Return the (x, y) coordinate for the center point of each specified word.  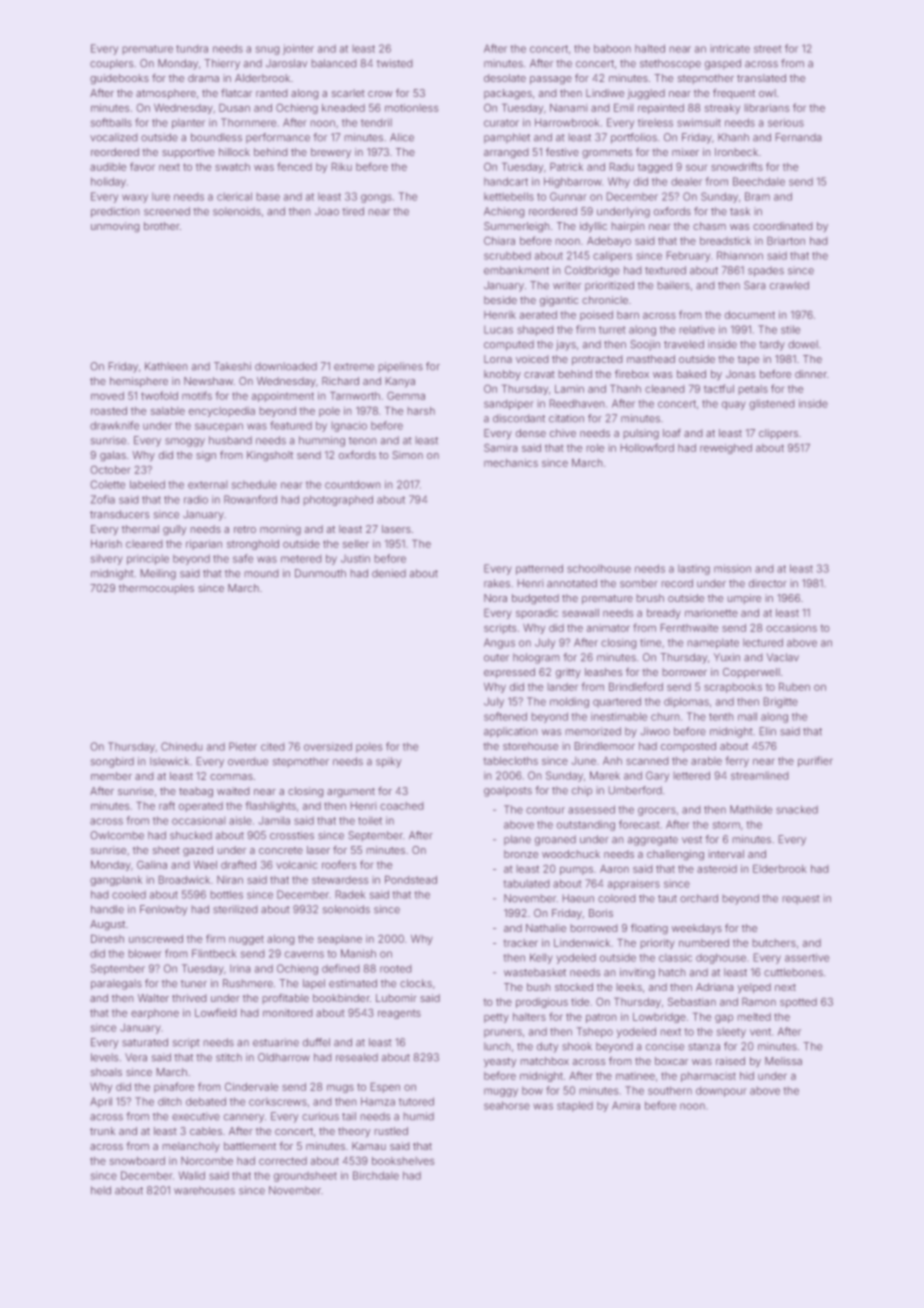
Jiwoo (655, 731)
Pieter (243, 746)
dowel (803, 344)
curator (501, 123)
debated (206, 1101)
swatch (232, 167)
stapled (575, 1106)
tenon (363, 441)
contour (545, 810)
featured (291, 425)
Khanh (733, 137)
